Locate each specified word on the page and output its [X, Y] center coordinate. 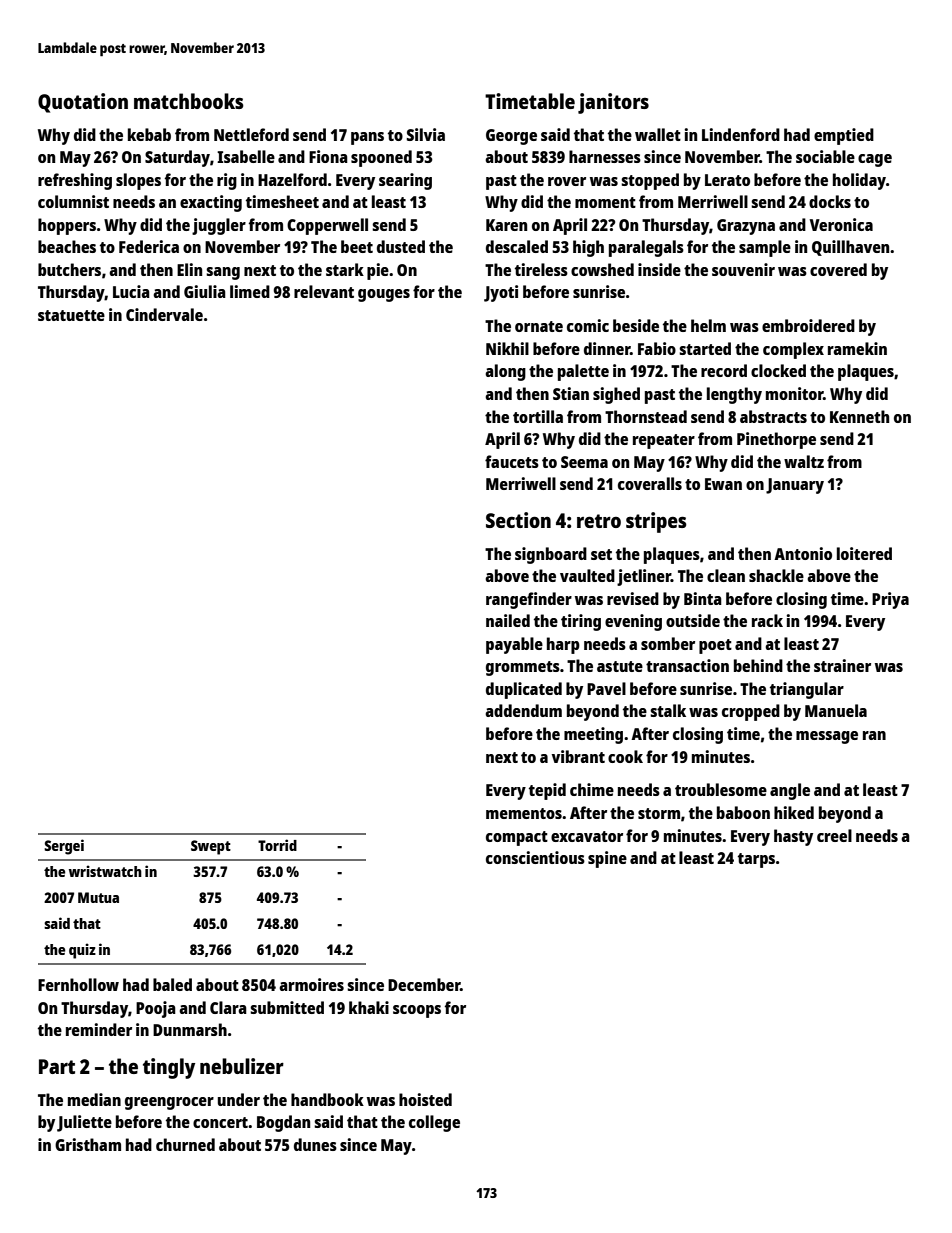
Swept [211, 847]
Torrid [277, 845]
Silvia [426, 134]
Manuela [836, 710]
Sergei [64, 847]
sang [223, 273]
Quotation [83, 103]
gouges [384, 295]
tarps [756, 860]
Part [57, 1066]
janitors [613, 103]
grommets [523, 668]
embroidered [808, 325]
